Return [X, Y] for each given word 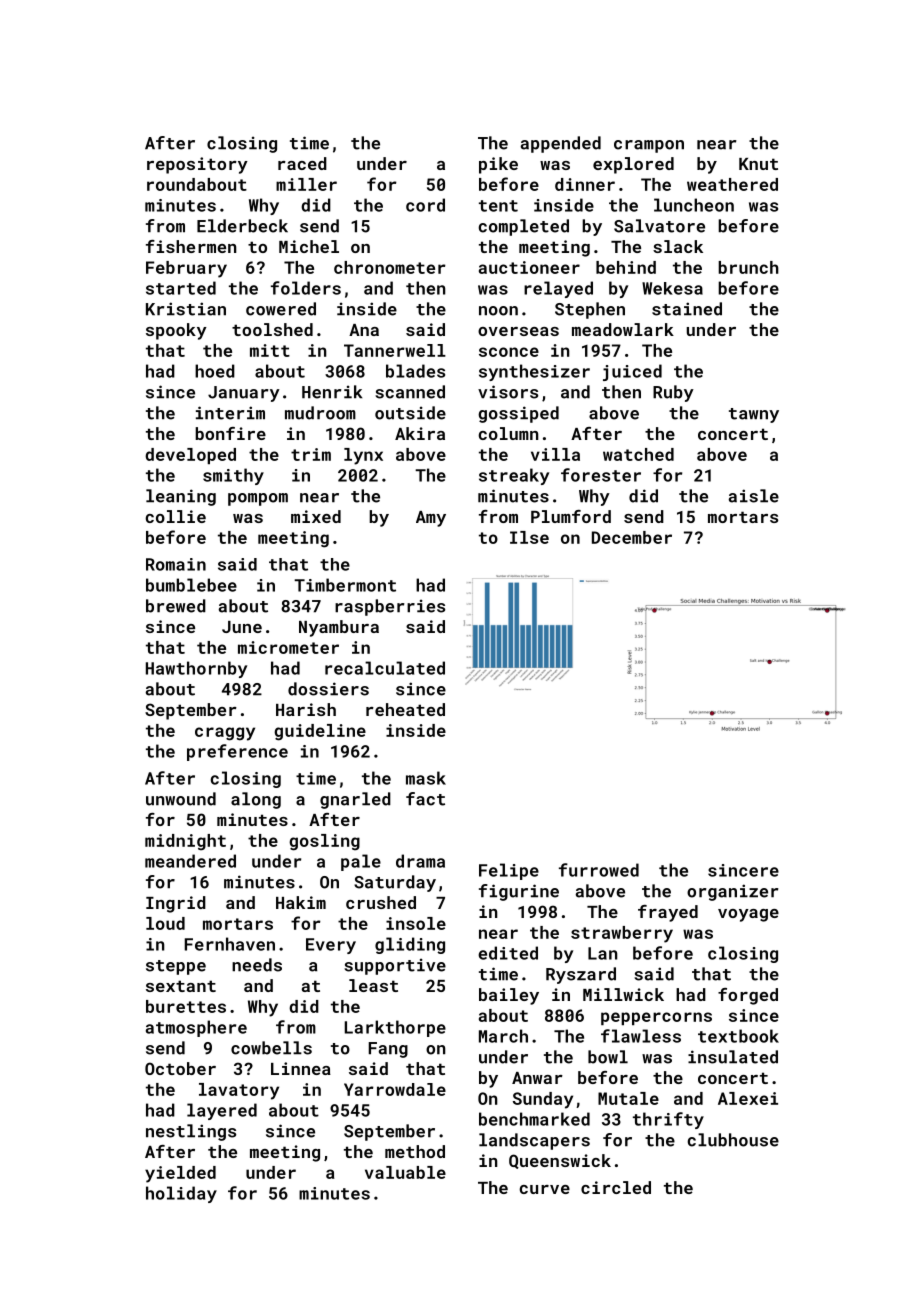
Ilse [529, 537]
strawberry [622, 934]
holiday [181, 1194]
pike [498, 165]
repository [197, 165]
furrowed [599, 870]
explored [633, 165]
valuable [405, 1172]
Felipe [509, 871]
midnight [185, 842]
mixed [316, 516]
